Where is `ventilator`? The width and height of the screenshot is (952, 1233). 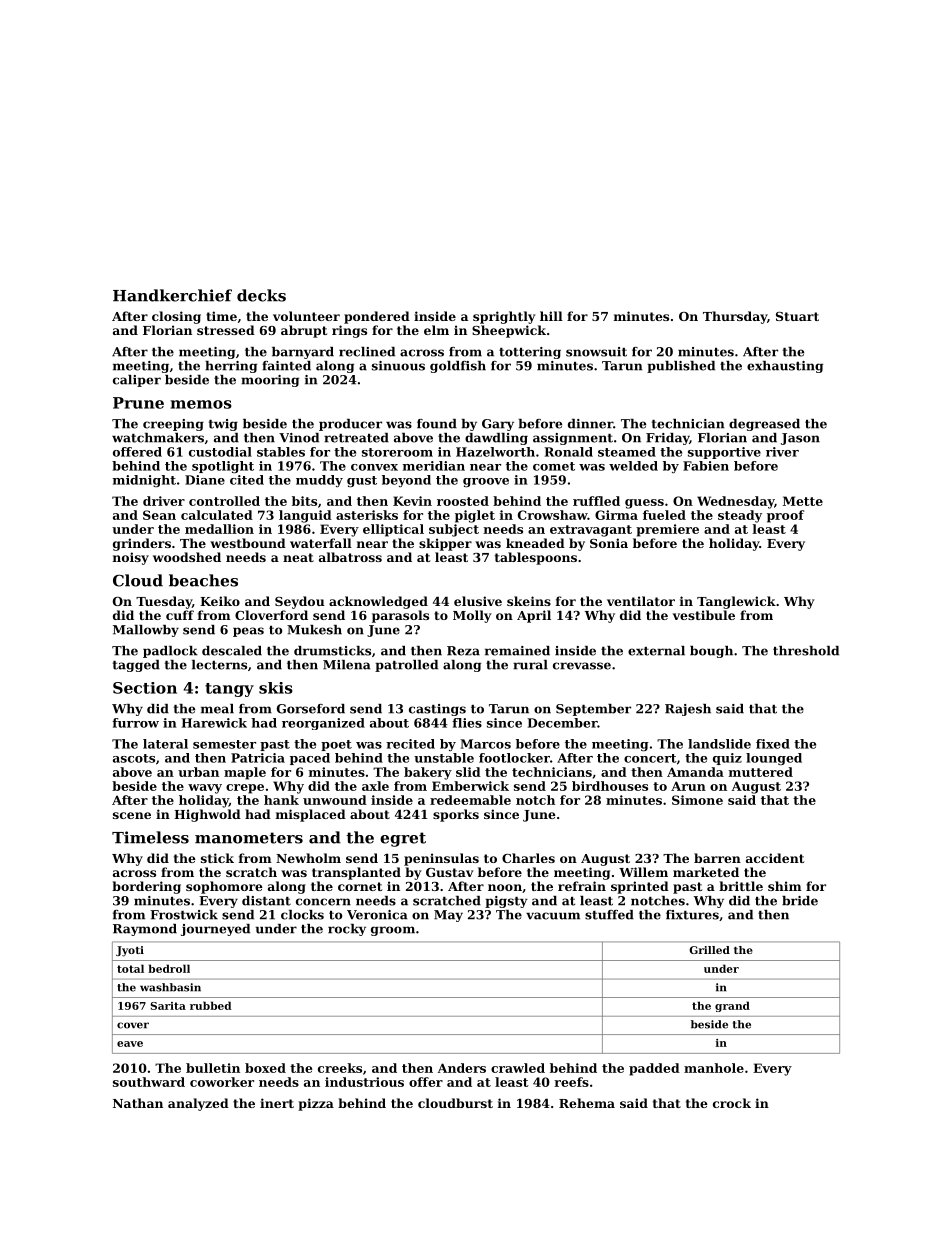
ventilator is located at coordinates (641, 601).
